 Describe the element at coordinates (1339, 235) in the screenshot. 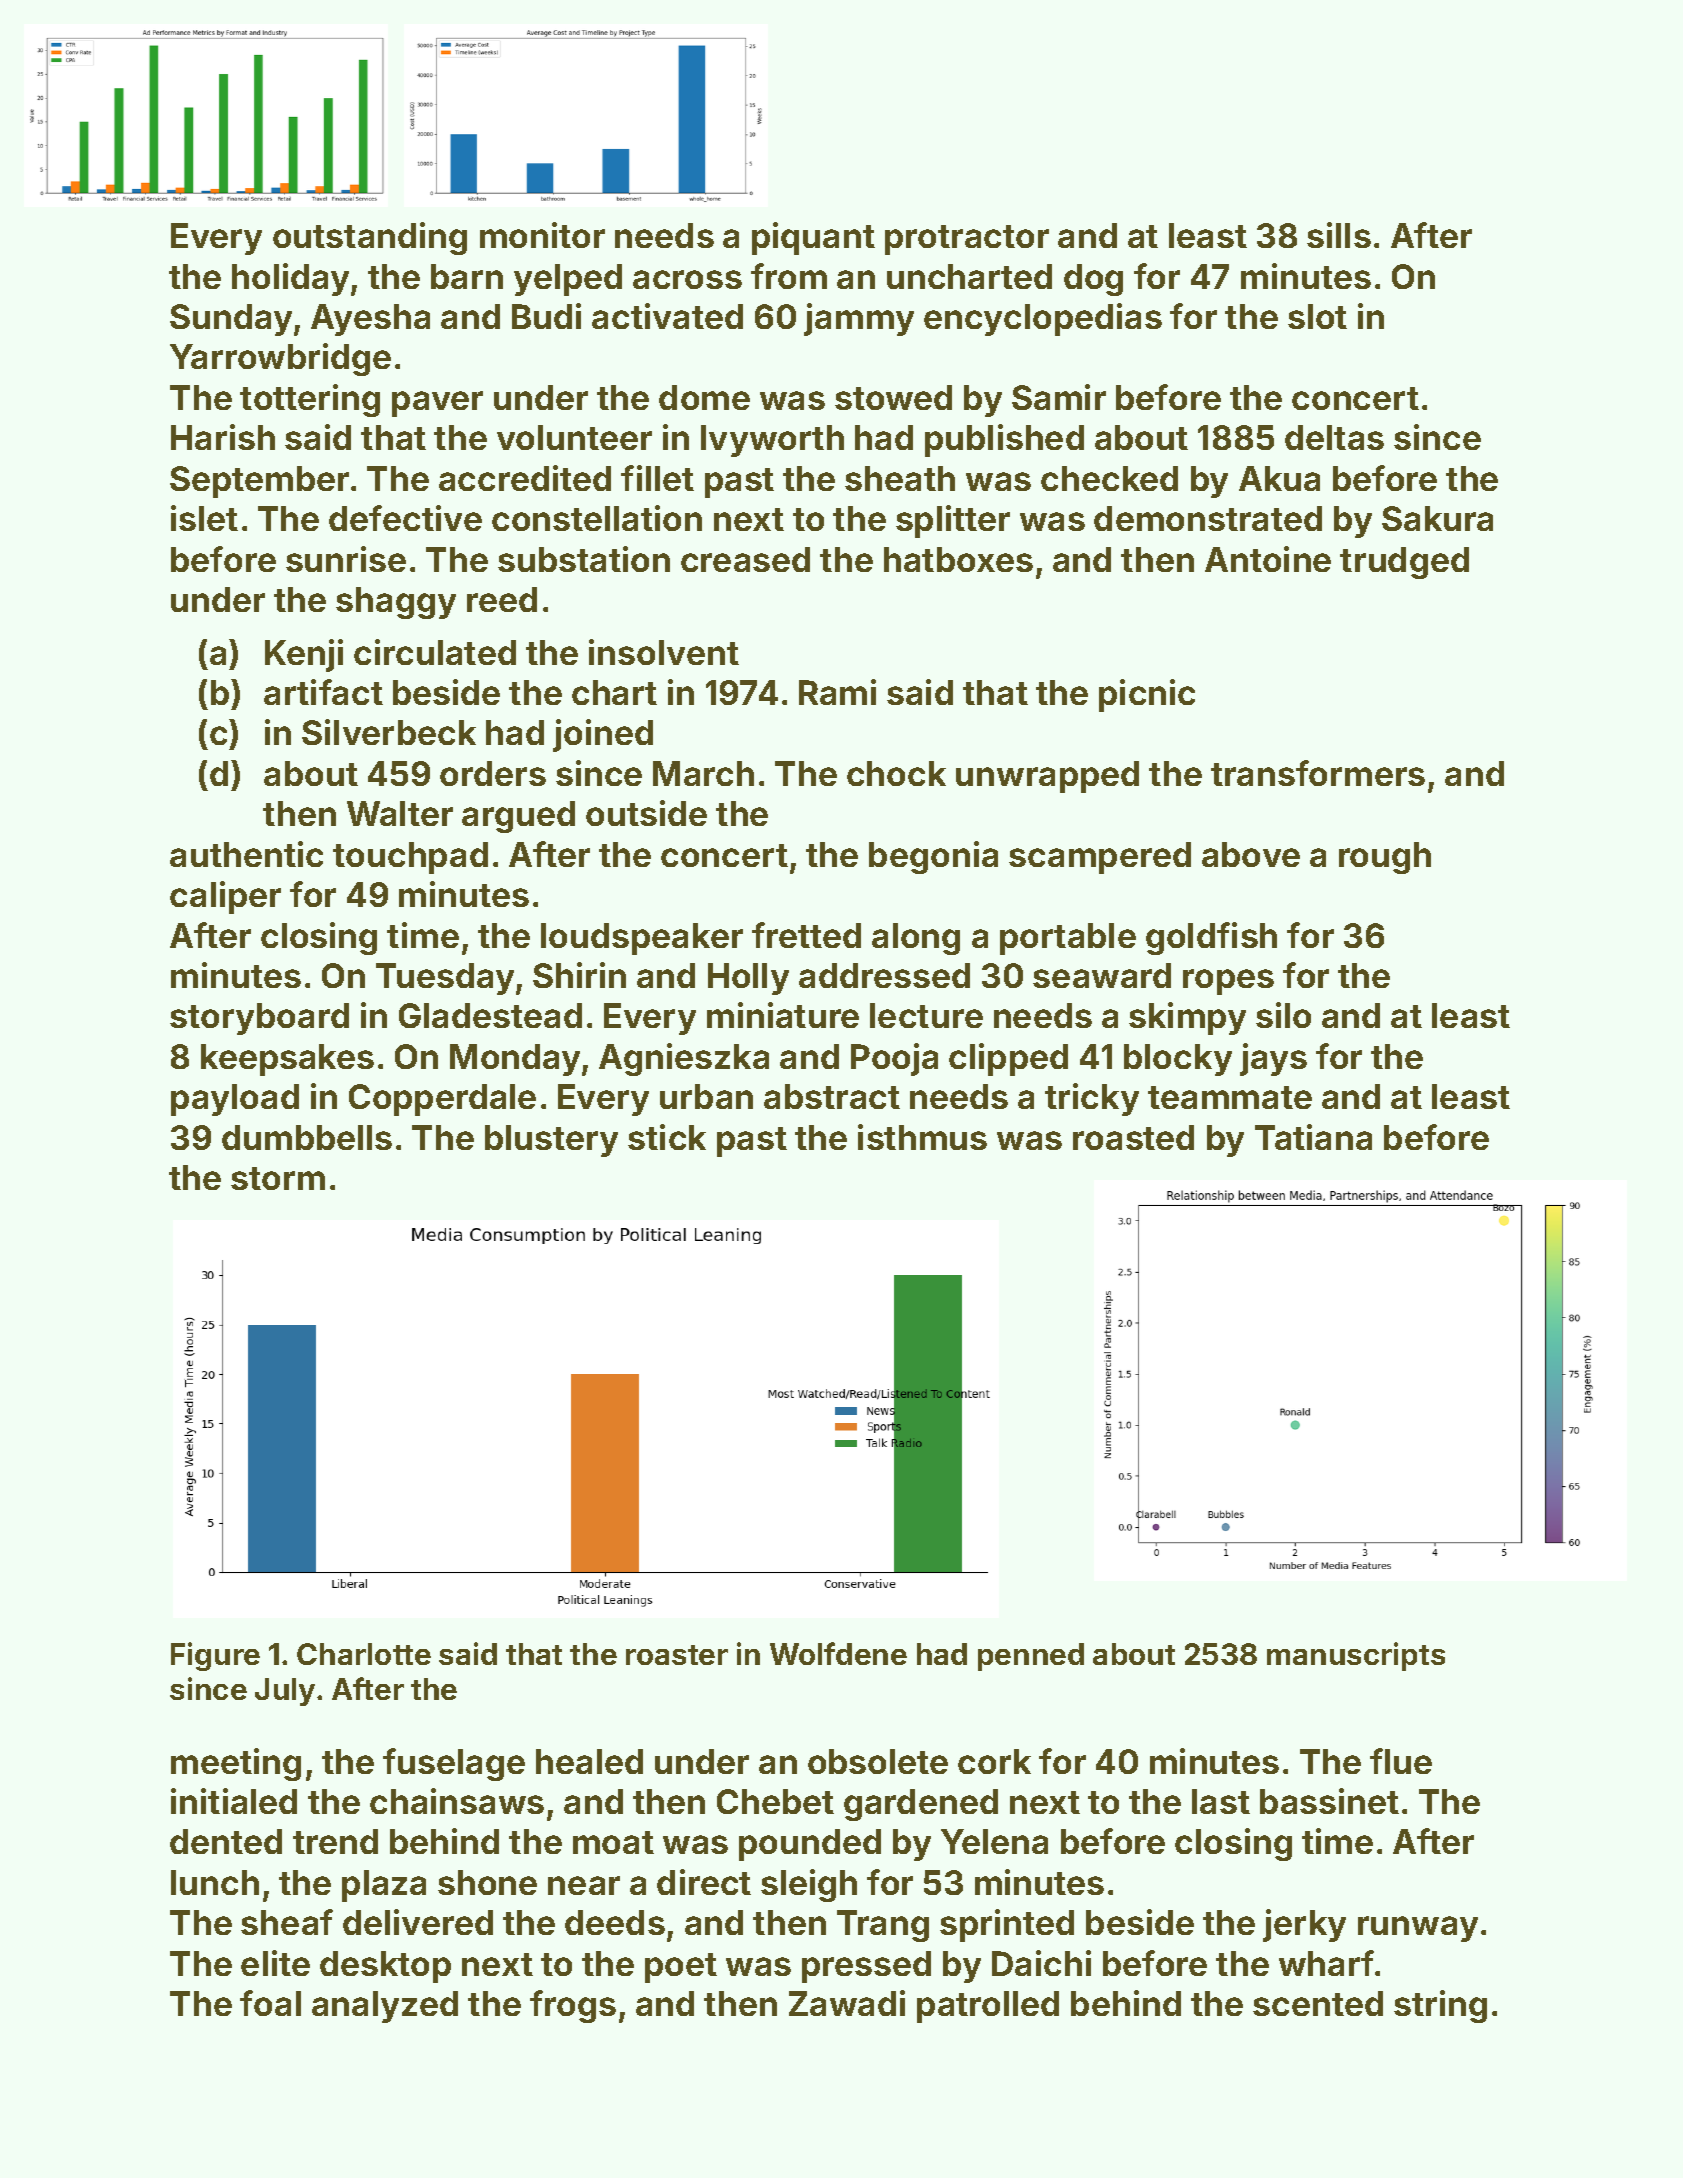

I see `sills` at that location.
